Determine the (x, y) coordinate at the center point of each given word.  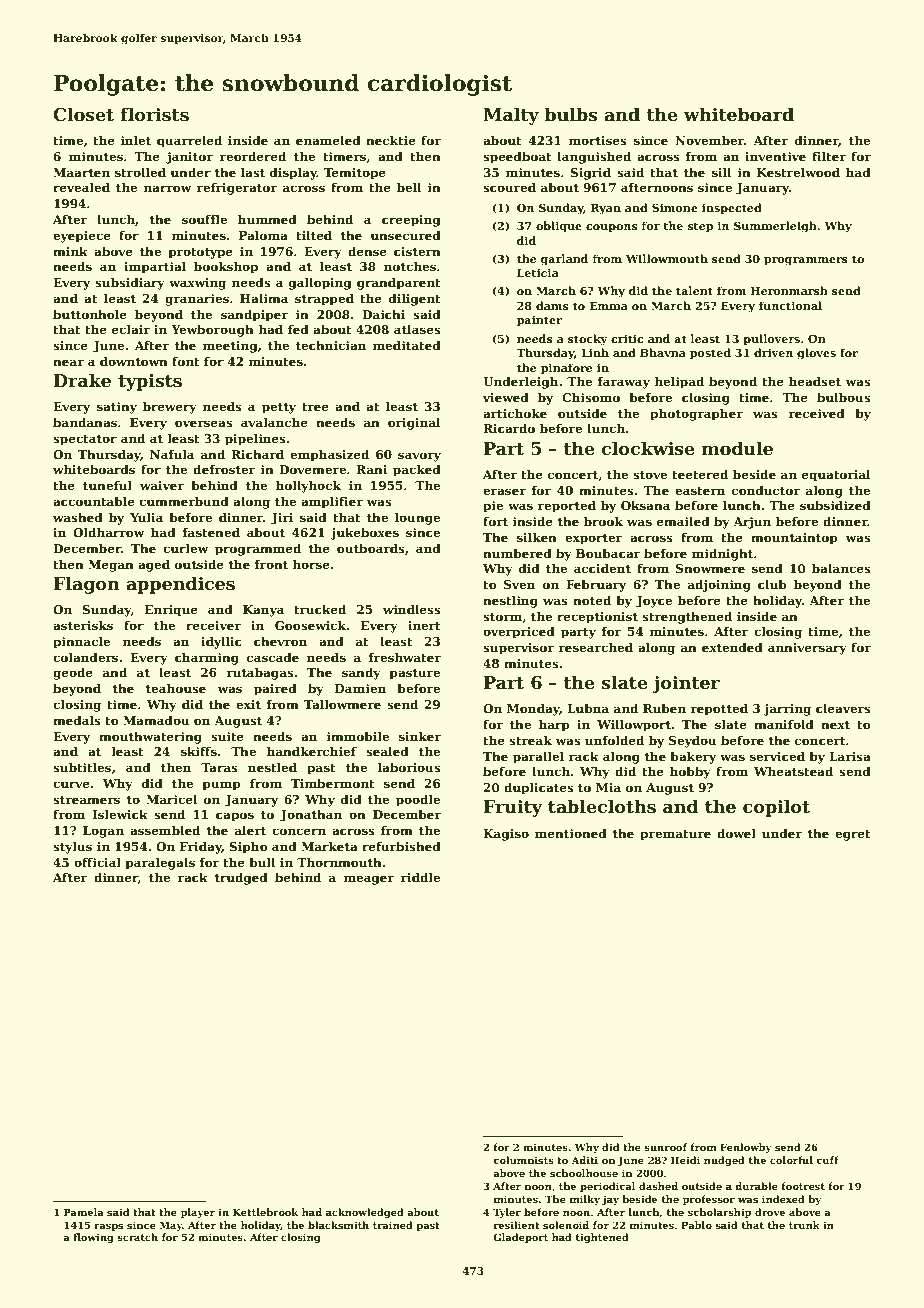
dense (367, 251)
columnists (523, 1160)
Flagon (86, 585)
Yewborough (212, 330)
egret (853, 835)
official (97, 862)
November (709, 140)
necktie (391, 140)
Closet (83, 114)
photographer (696, 414)
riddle (420, 877)
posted (710, 354)
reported (567, 506)
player (198, 1213)
